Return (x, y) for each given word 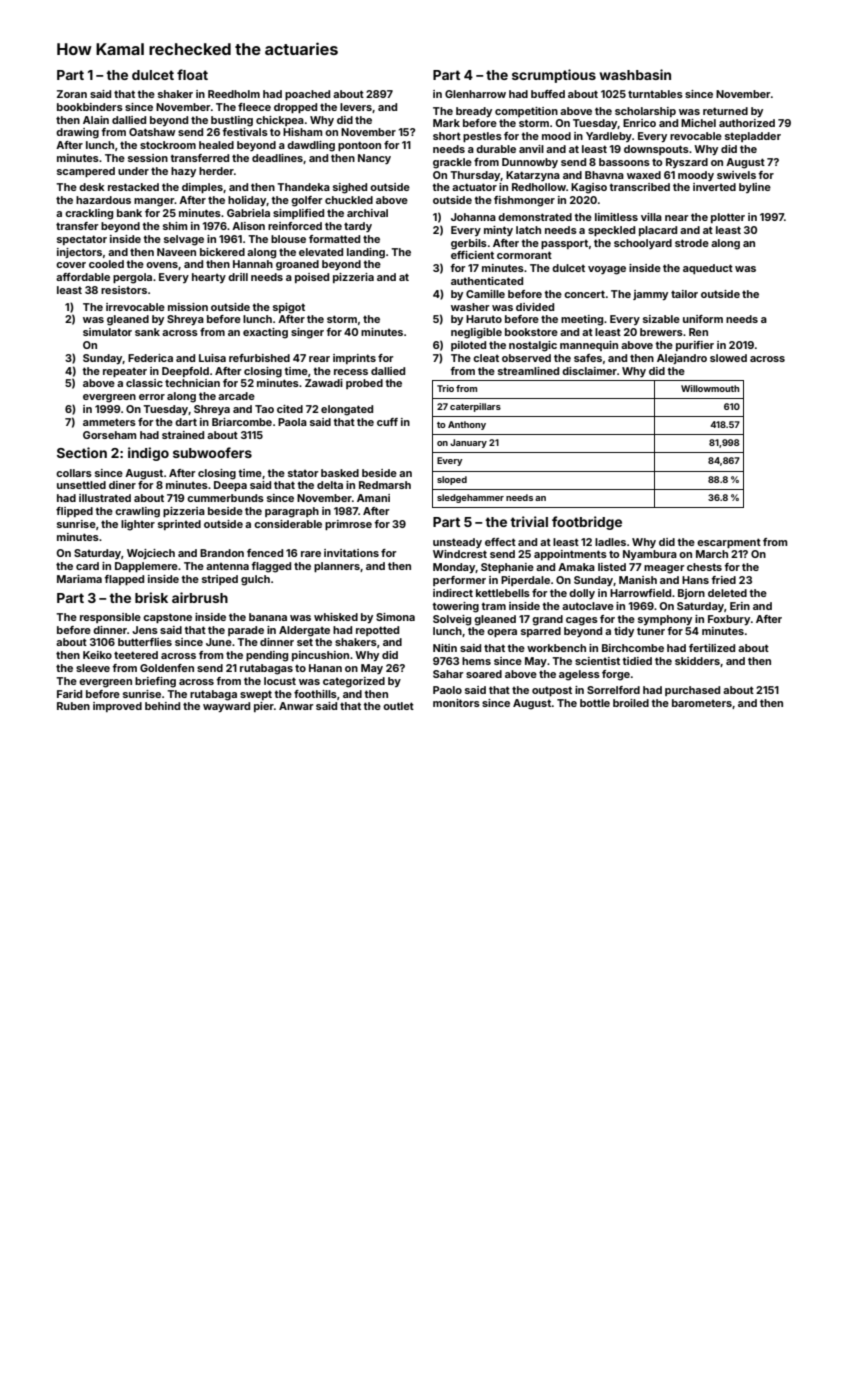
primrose (348, 525)
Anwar (296, 706)
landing (366, 253)
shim (175, 226)
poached (307, 95)
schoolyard (643, 244)
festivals (245, 132)
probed (364, 384)
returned (725, 111)
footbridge (587, 523)
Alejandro (682, 359)
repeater (125, 372)
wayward (226, 707)
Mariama (79, 579)
